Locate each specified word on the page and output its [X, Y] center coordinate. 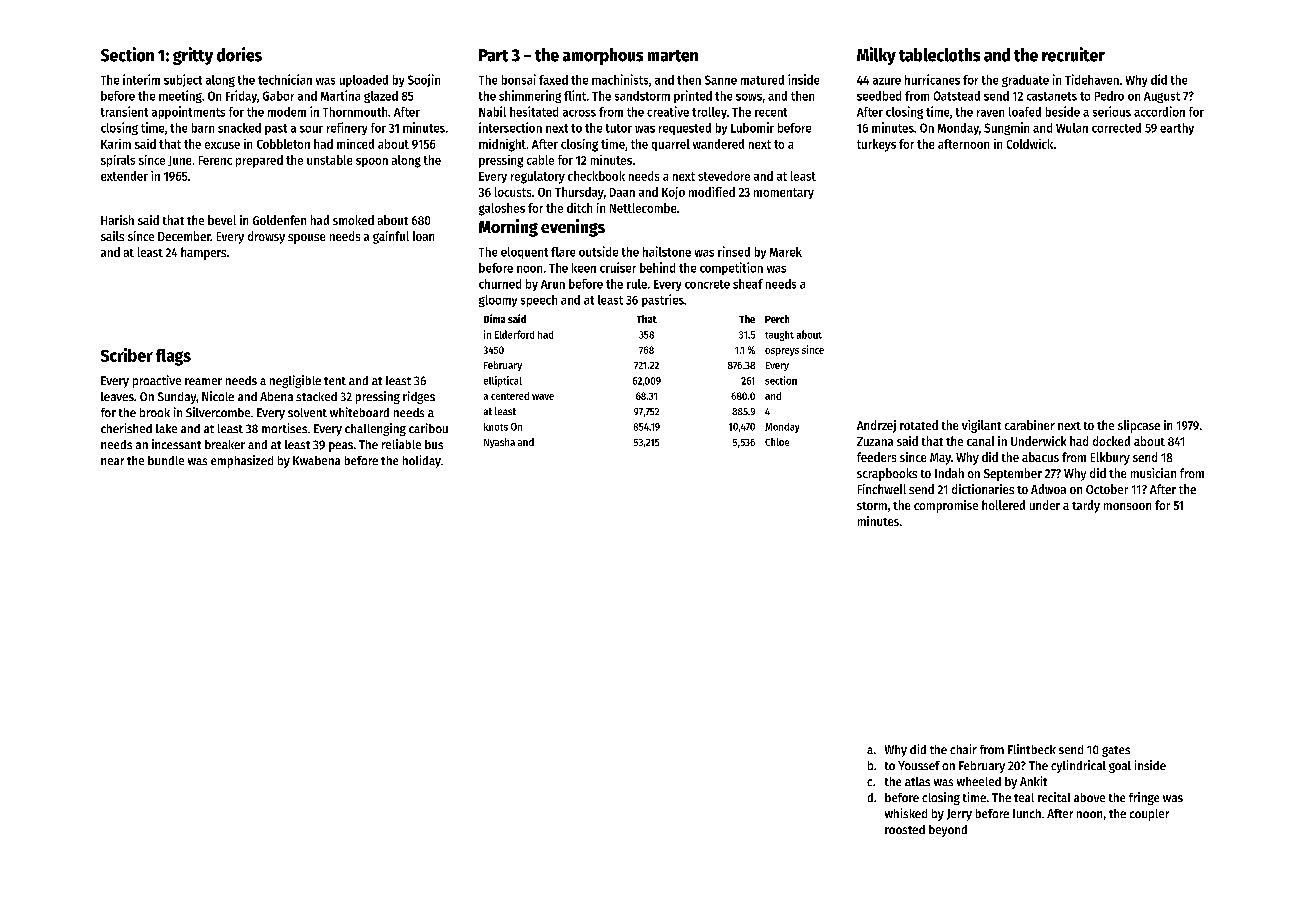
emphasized [242, 461]
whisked [906, 813]
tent [335, 381]
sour [311, 129]
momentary [784, 193]
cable [540, 160]
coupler [1149, 815]
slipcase [1139, 426]
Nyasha [499, 443]
